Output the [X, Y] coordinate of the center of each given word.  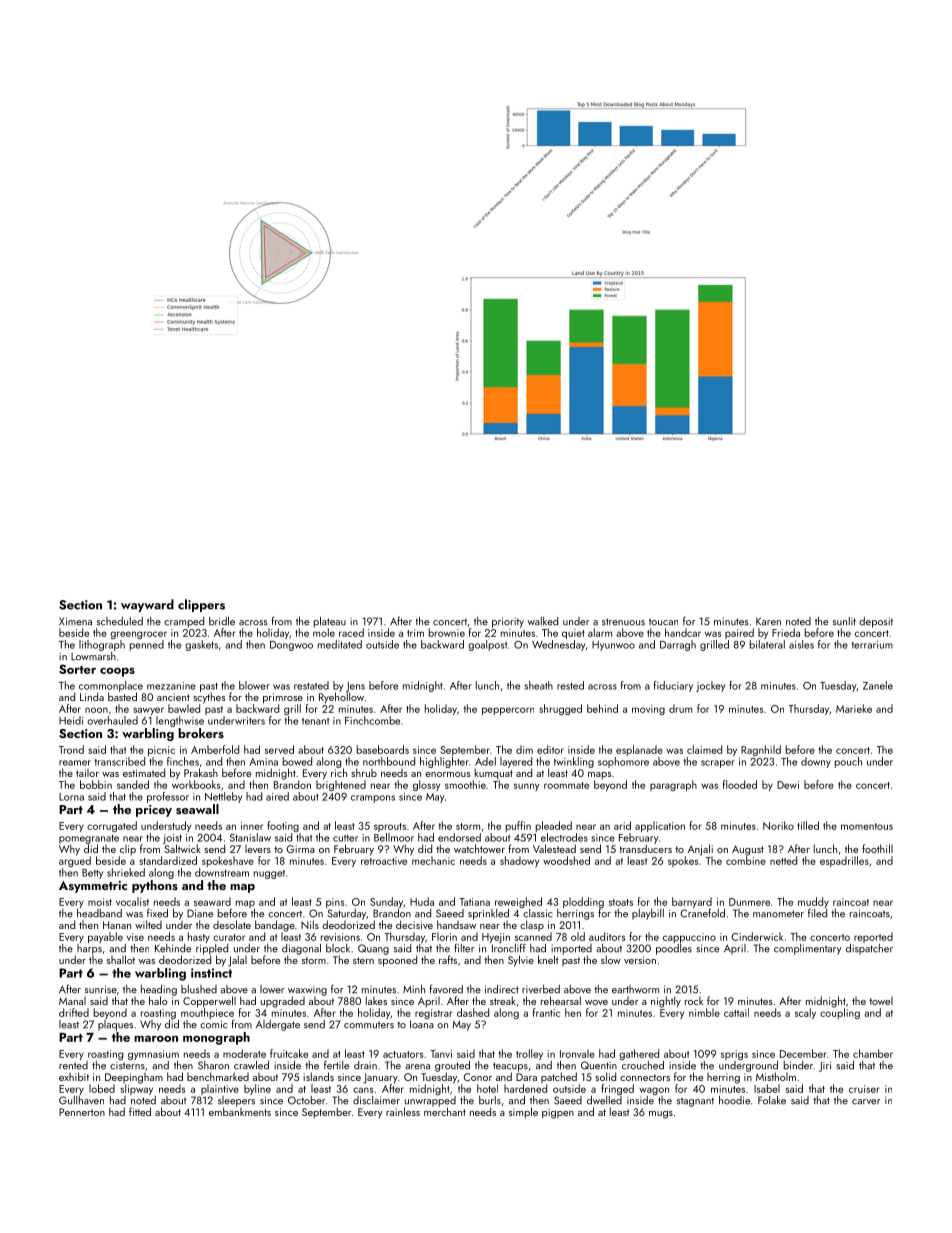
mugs [661, 1115]
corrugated [112, 826]
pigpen [558, 1113]
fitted [140, 1111]
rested [570, 685]
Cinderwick [757, 936]
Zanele [878, 685]
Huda [422, 901]
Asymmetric [93, 887]
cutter [345, 838]
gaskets [201, 645]
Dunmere [749, 902]
